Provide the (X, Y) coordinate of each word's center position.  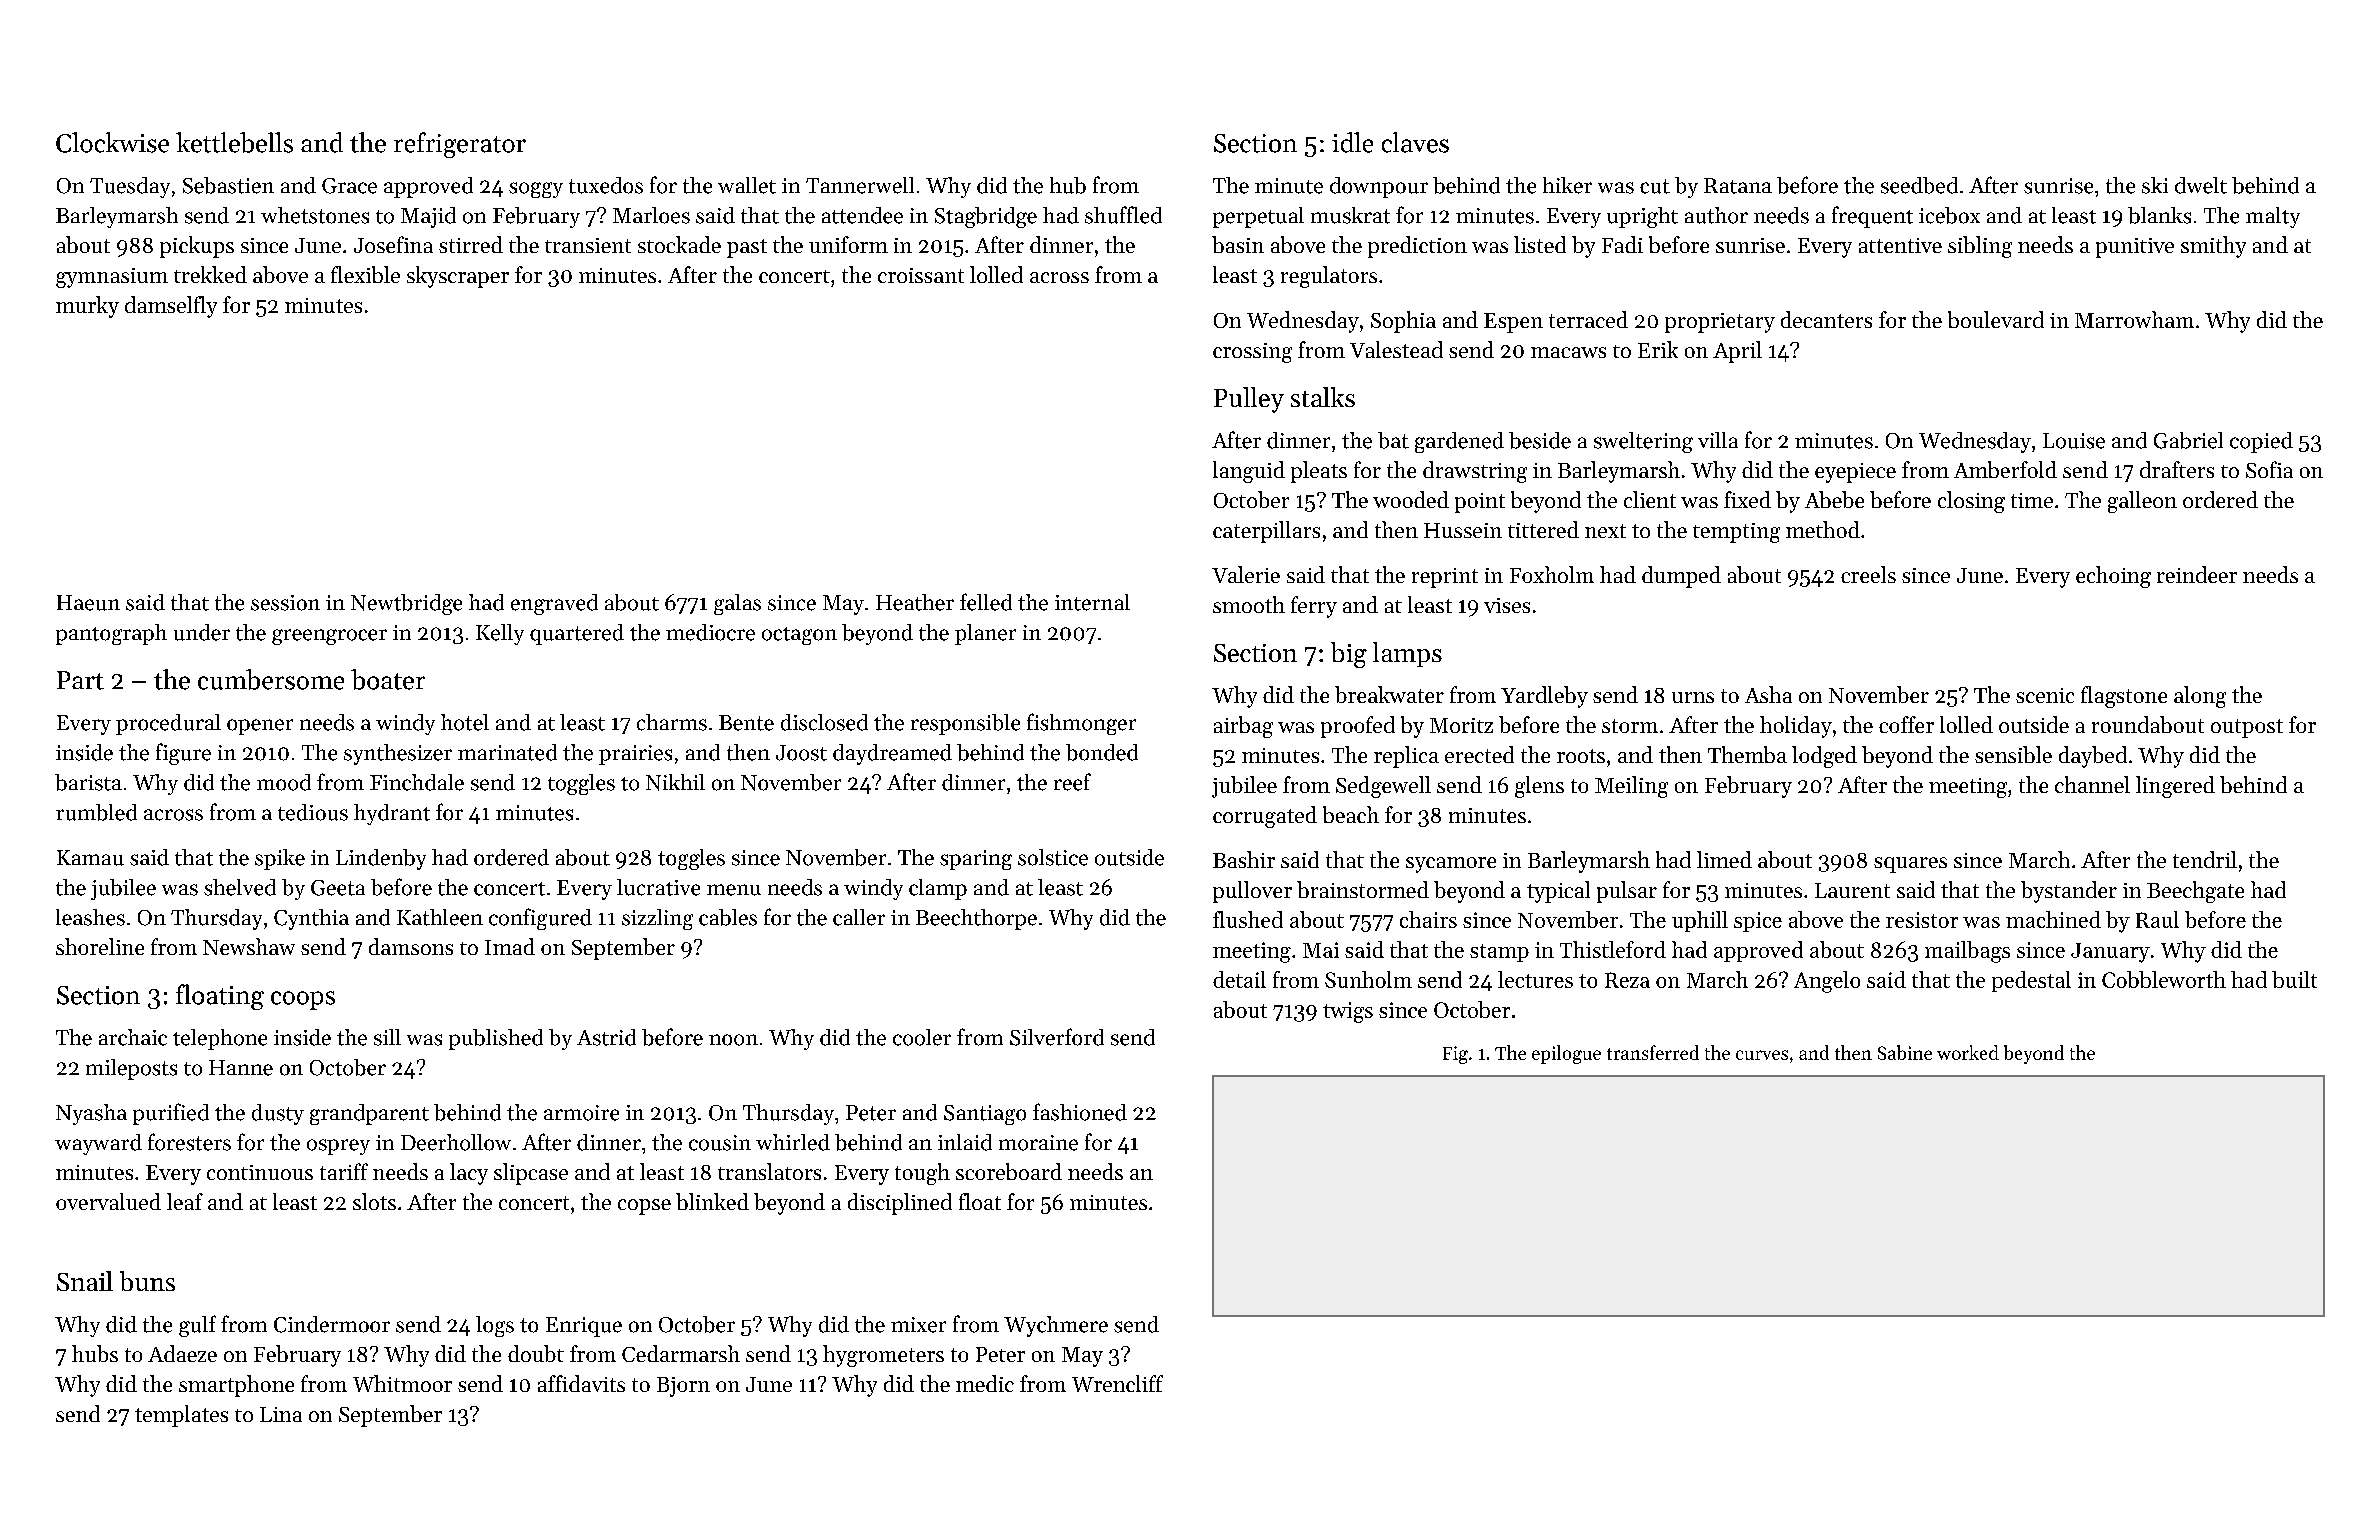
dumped (1681, 577)
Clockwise (112, 142)
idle (1352, 142)
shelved (240, 887)
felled (986, 602)
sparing (976, 860)
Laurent (1852, 890)
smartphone (236, 1386)
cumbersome (271, 679)
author (1716, 215)
